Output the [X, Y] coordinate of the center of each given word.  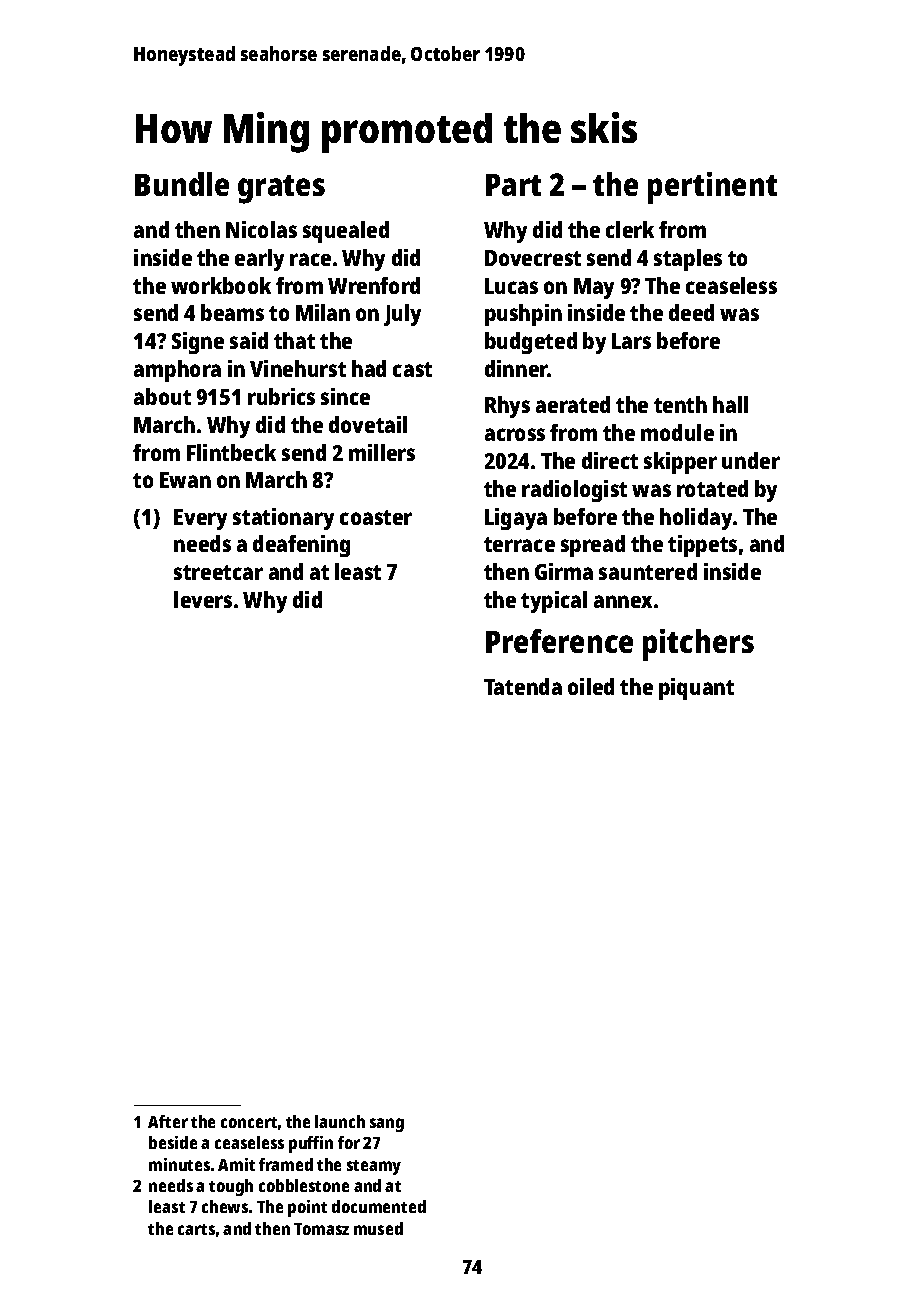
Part [513, 185]
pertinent [712, 188]
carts [196, 1229]
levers [203, 599]
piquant [696, 689]
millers [382, 452]
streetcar [218, 572]
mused [378, 1228]
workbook [221, 285]
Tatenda [523, 686]
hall [730, 404]
